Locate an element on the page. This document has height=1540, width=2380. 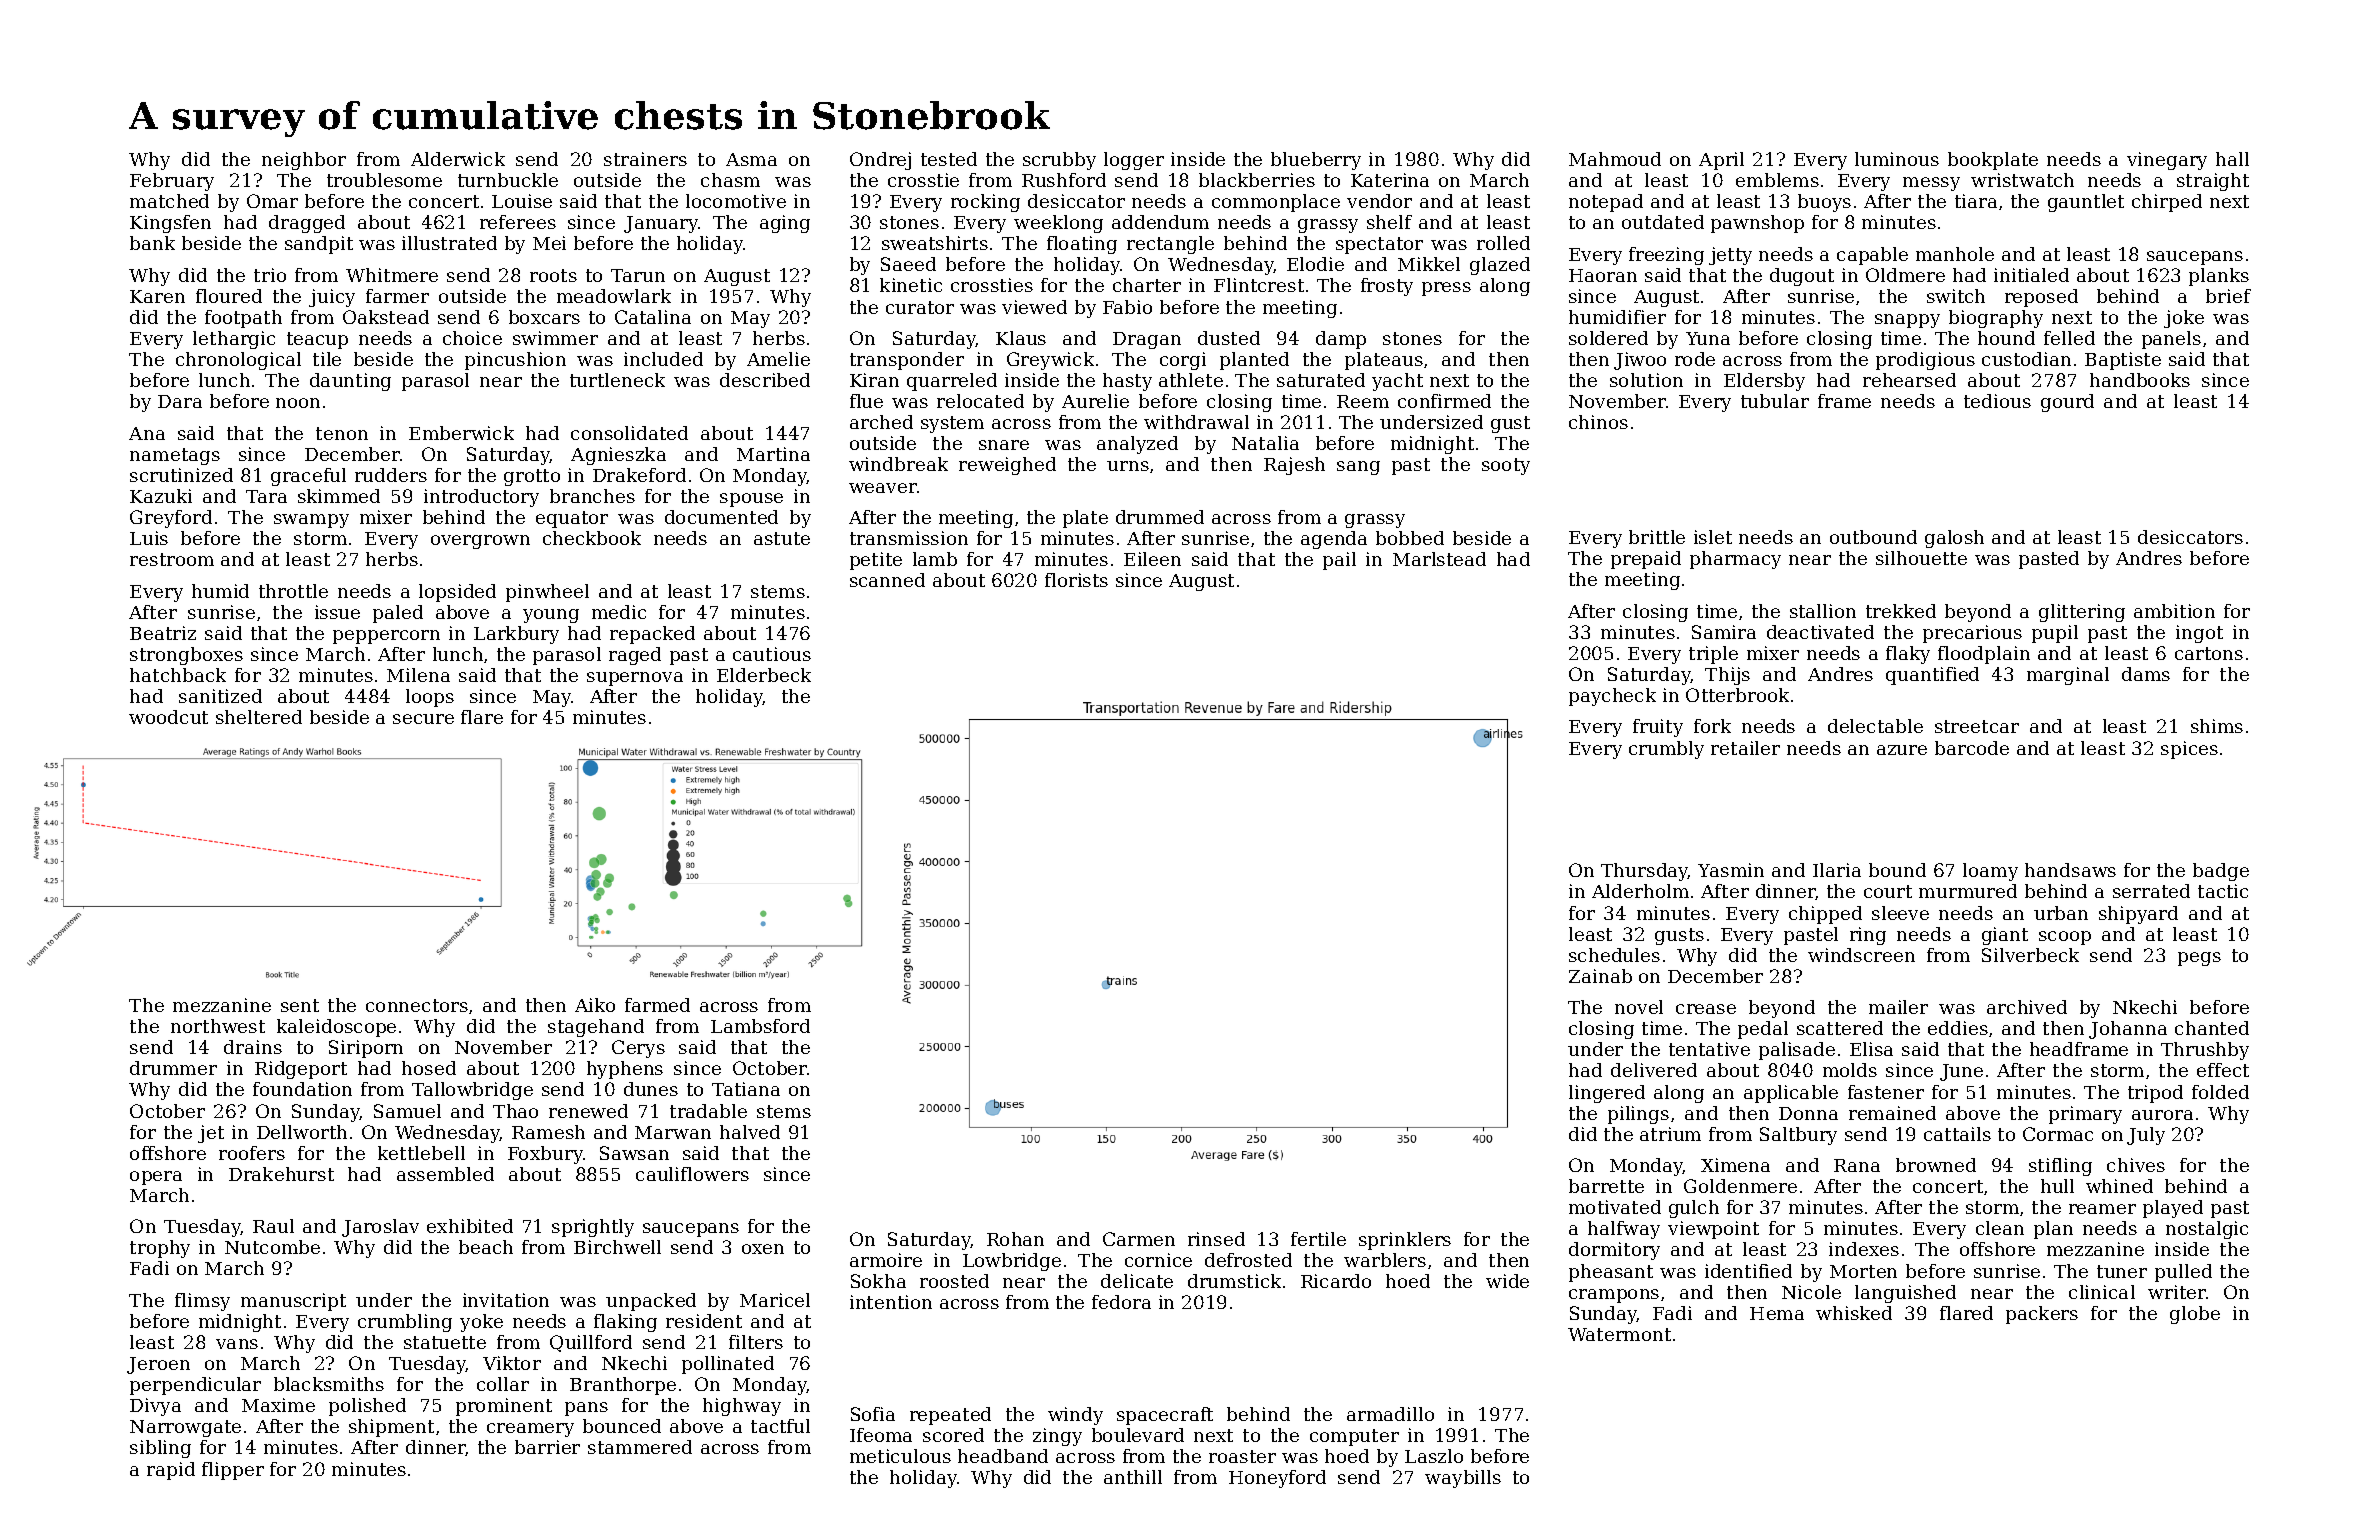
intention is located at coordinates (891, 1302).
